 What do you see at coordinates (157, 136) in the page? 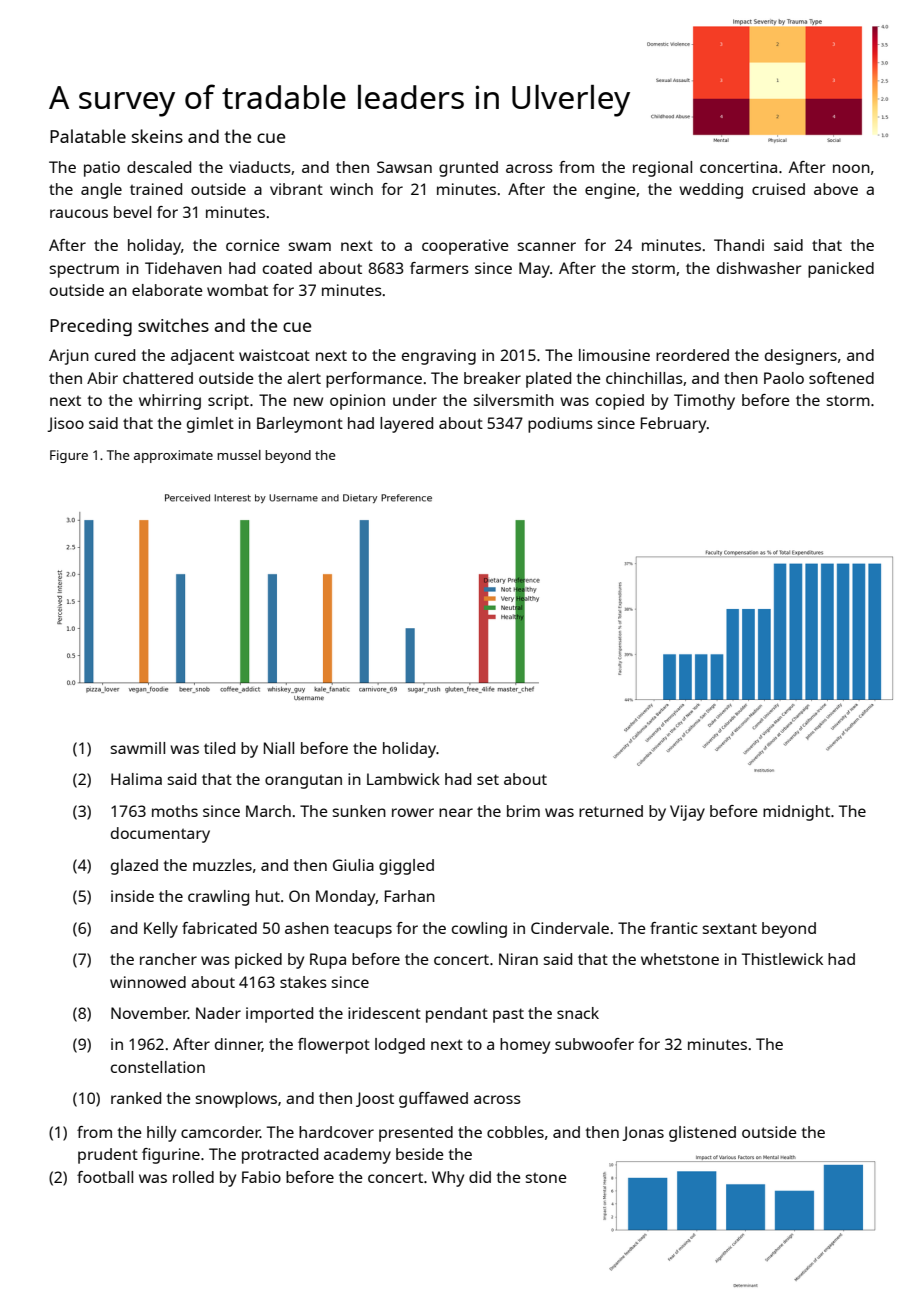
I see `skeins` at bounding box center [157, 136].
